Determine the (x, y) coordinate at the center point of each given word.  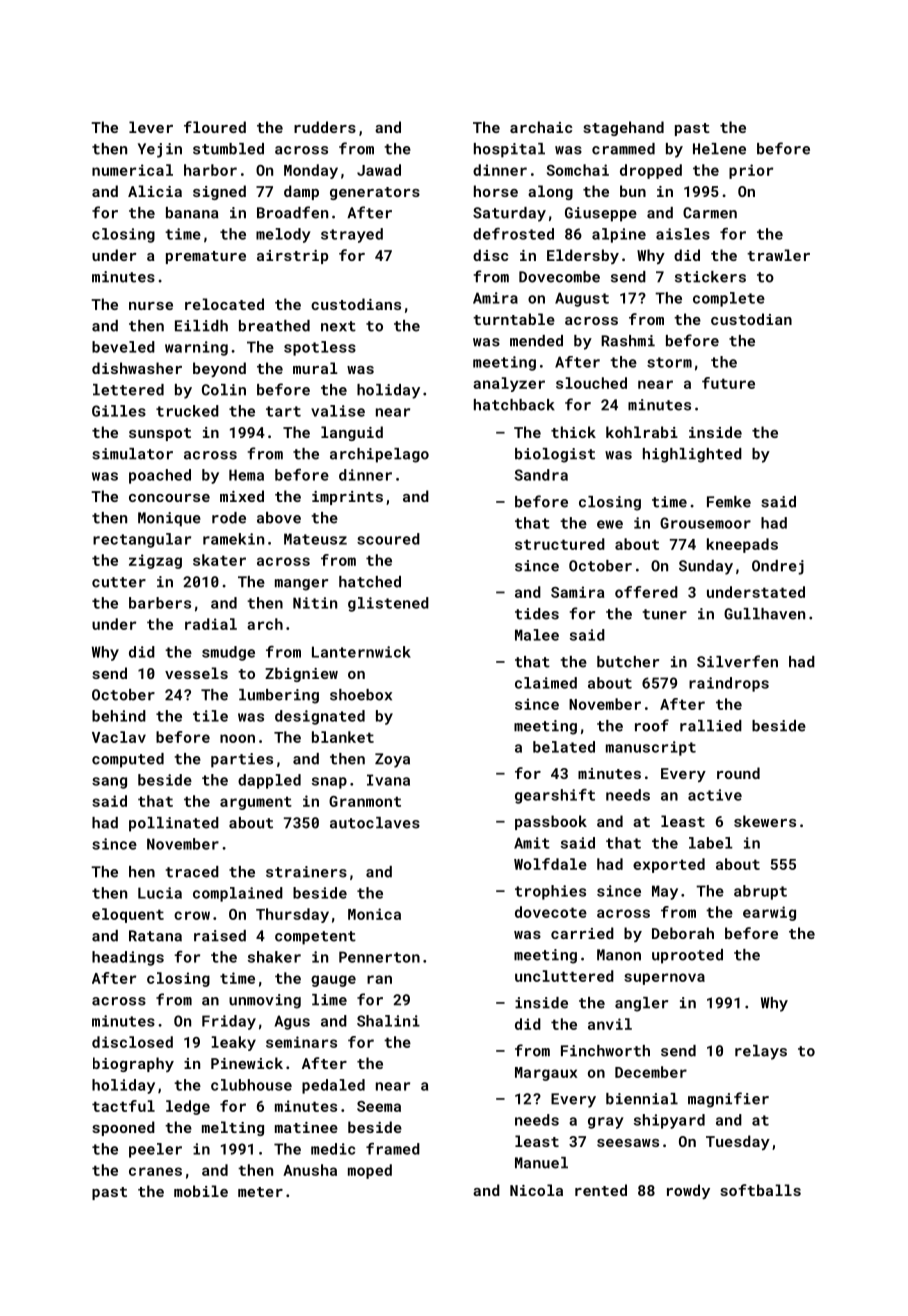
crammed (623, 149)
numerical (132, 170)
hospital (509, 150)
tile (210, 716)
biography (133, 1064)
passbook (551, 822)
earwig (769, 913)
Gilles (119, 411)
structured (560, 544)
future (728, 383)
